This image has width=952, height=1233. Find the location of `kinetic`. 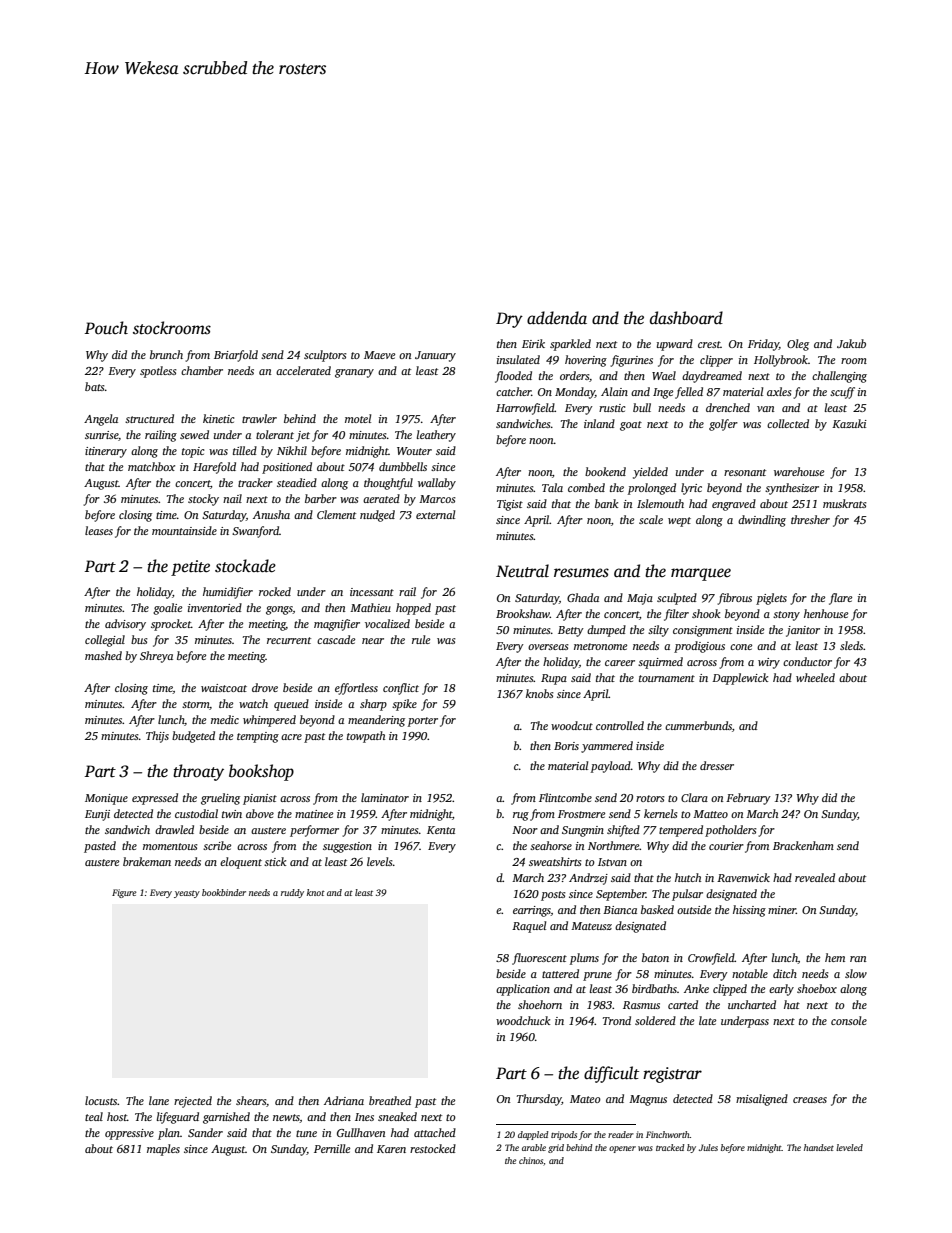

kinetic is located at coordinates (218, 418).
